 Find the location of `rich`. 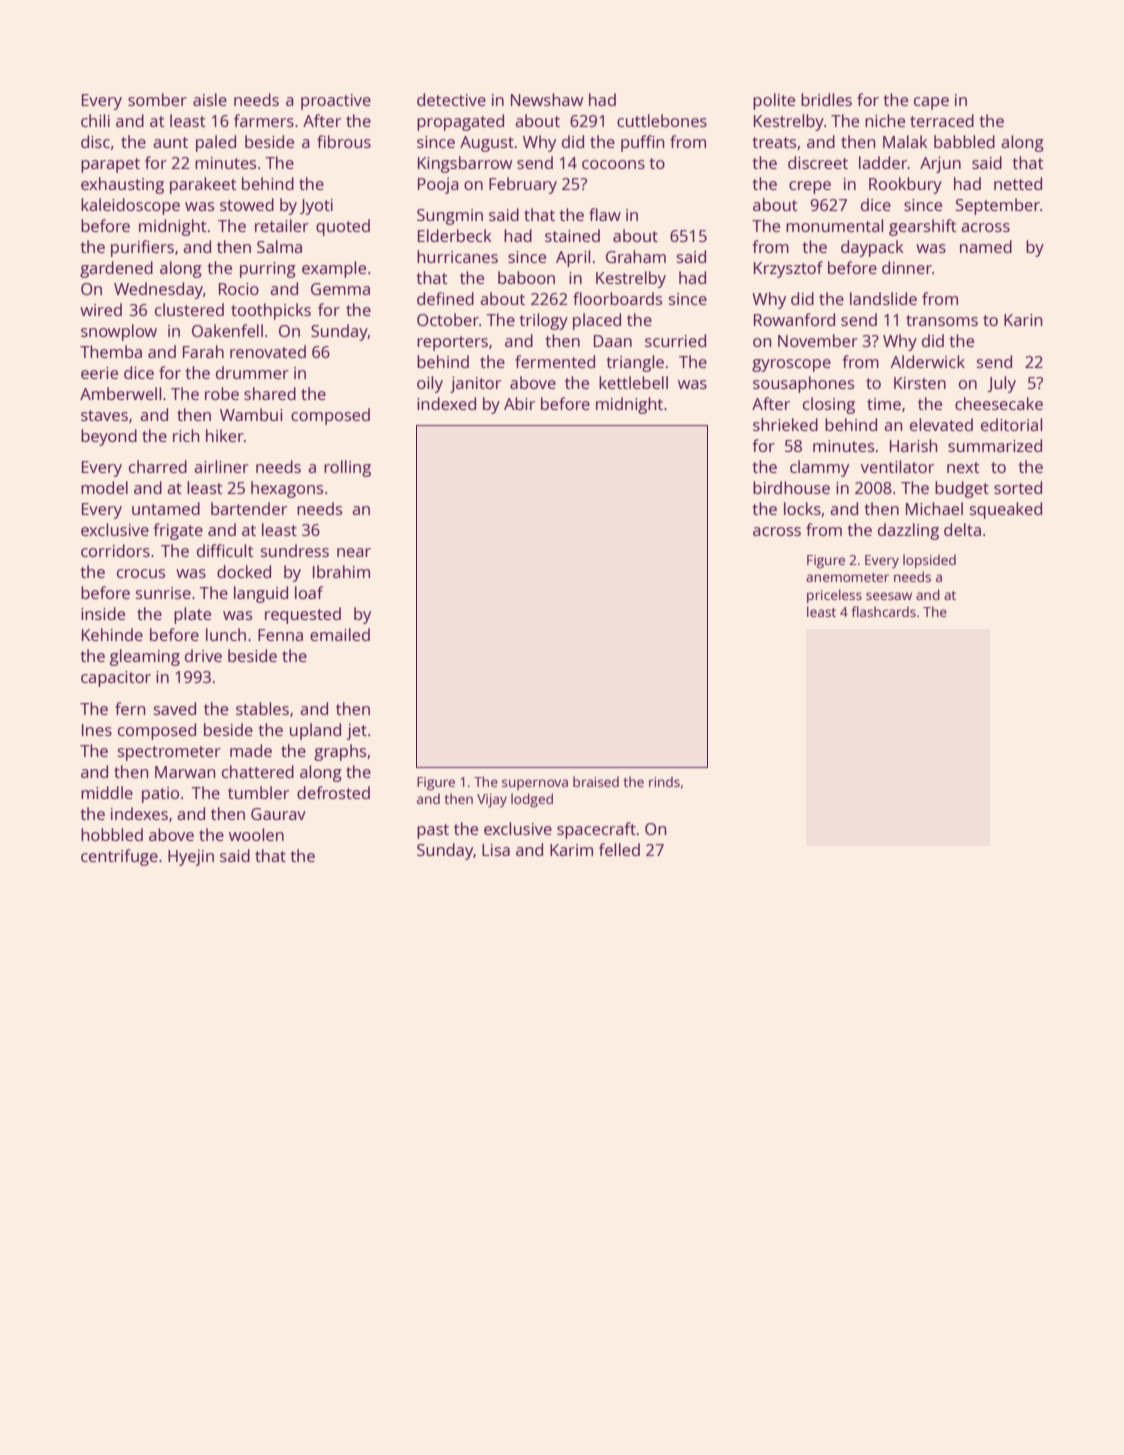

rich is located at coordinates (186, 435).
